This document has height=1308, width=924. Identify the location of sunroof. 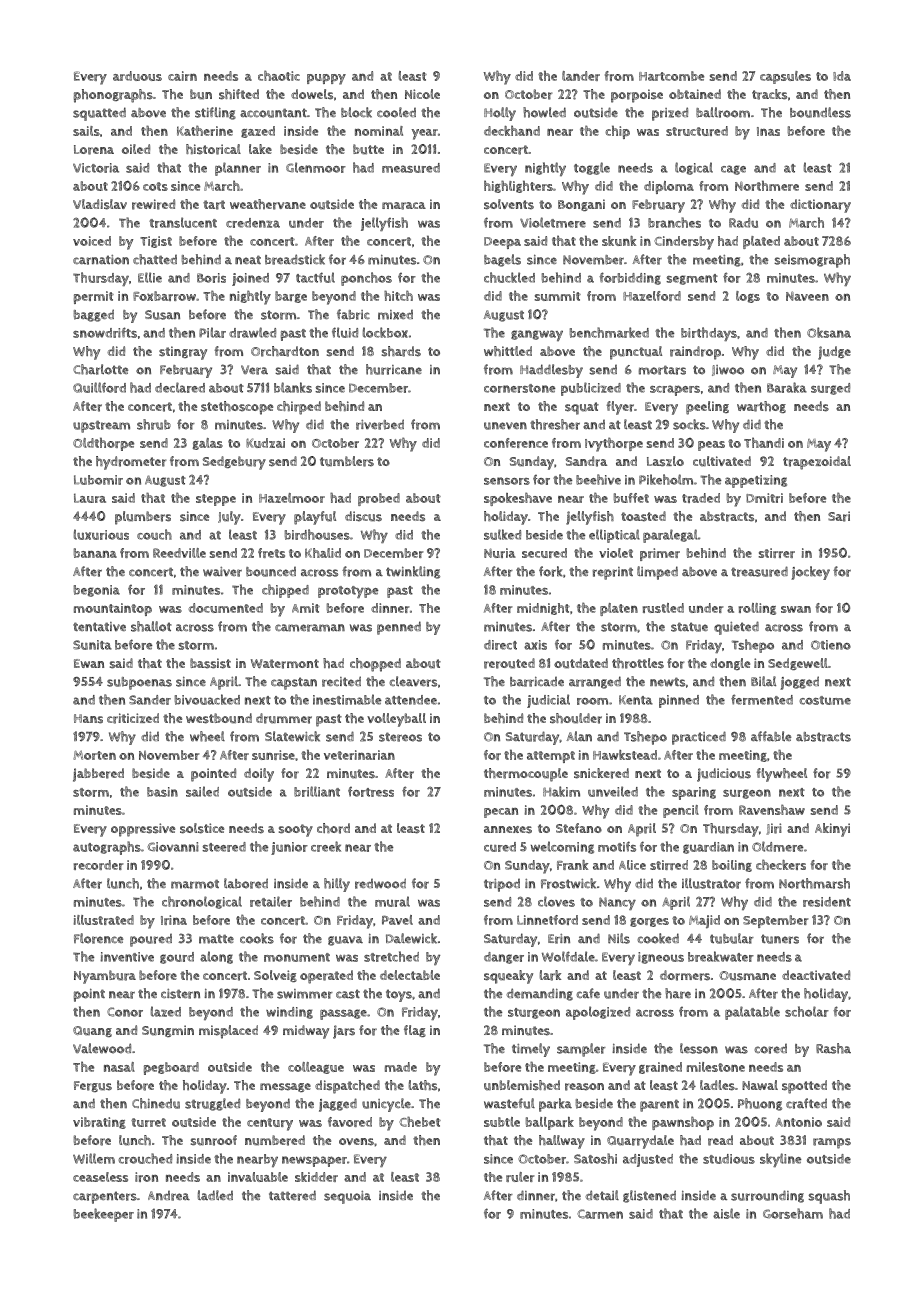
(214, 1140).
